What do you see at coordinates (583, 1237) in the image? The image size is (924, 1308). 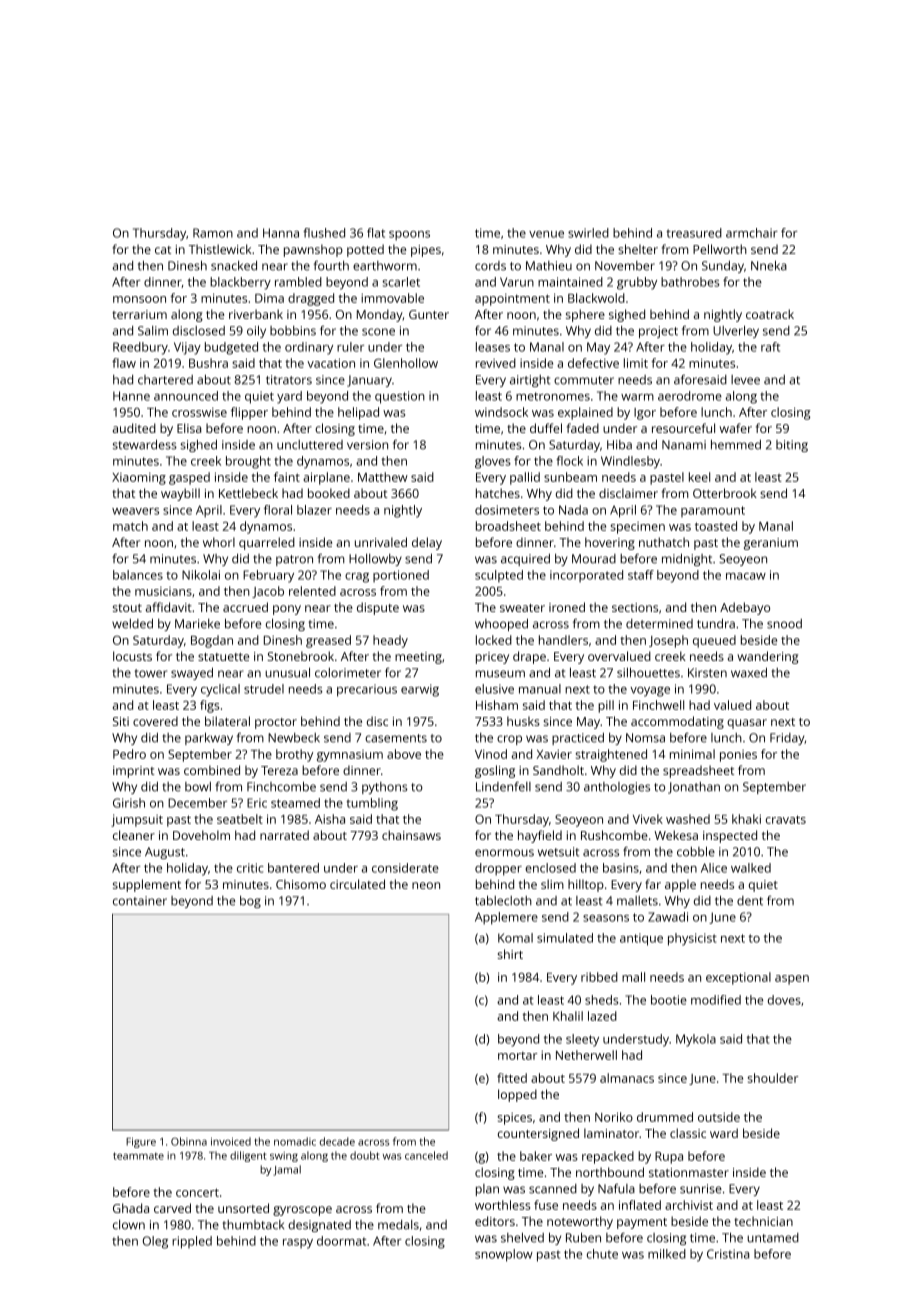 I see `Ruben` at bounding box center [583, 1237].
